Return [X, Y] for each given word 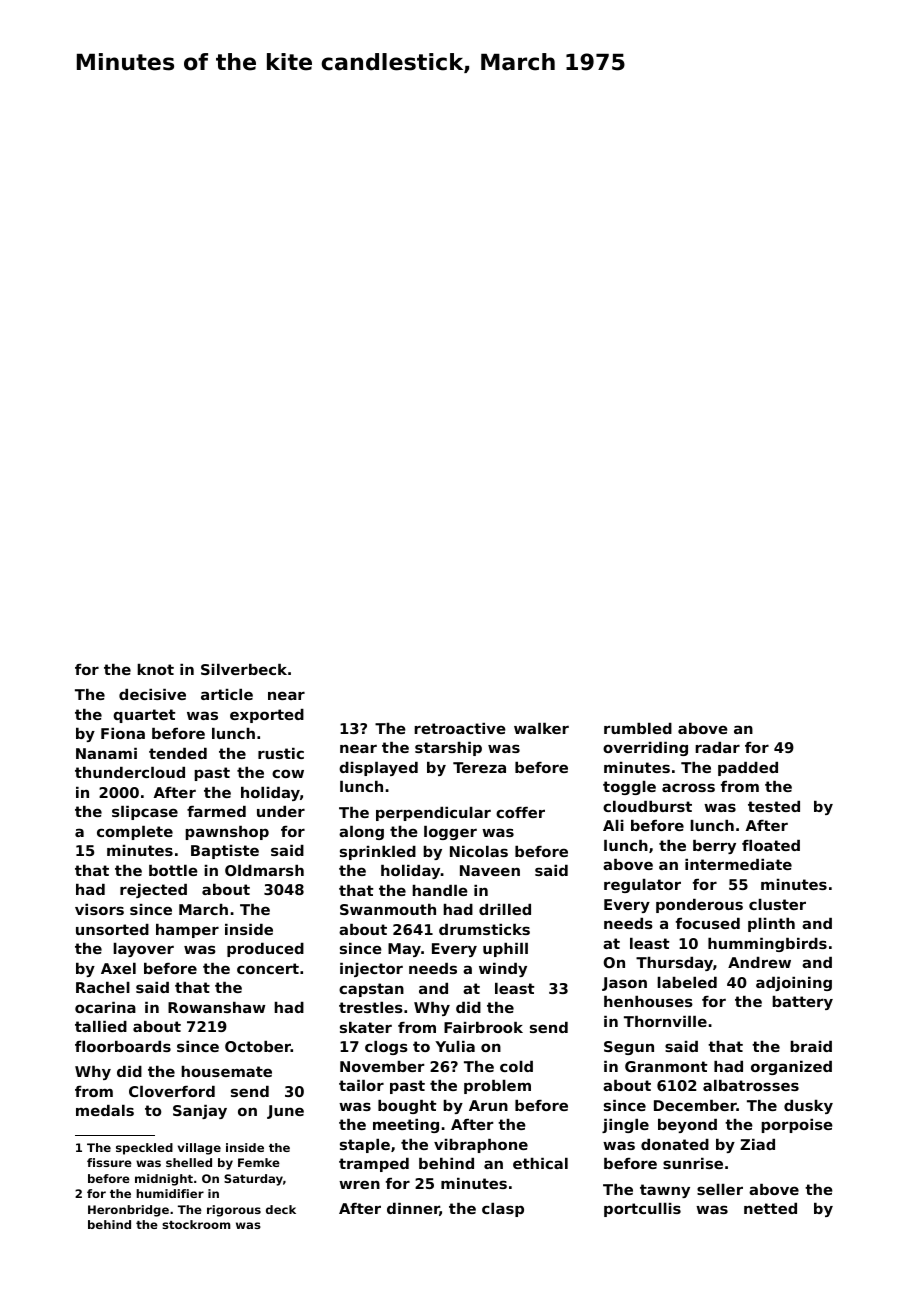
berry [714, 847]
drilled [505, 909]
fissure [109, 1162]
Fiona [123, 733]
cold [516, 1066]
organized [791, 1068]
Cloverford [172, 1091]
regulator [642, 886]
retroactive [460, 728]
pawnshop [227, 833]
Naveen [490, 870]
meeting [406, 1126]
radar [717, 747]
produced [265, 950]
